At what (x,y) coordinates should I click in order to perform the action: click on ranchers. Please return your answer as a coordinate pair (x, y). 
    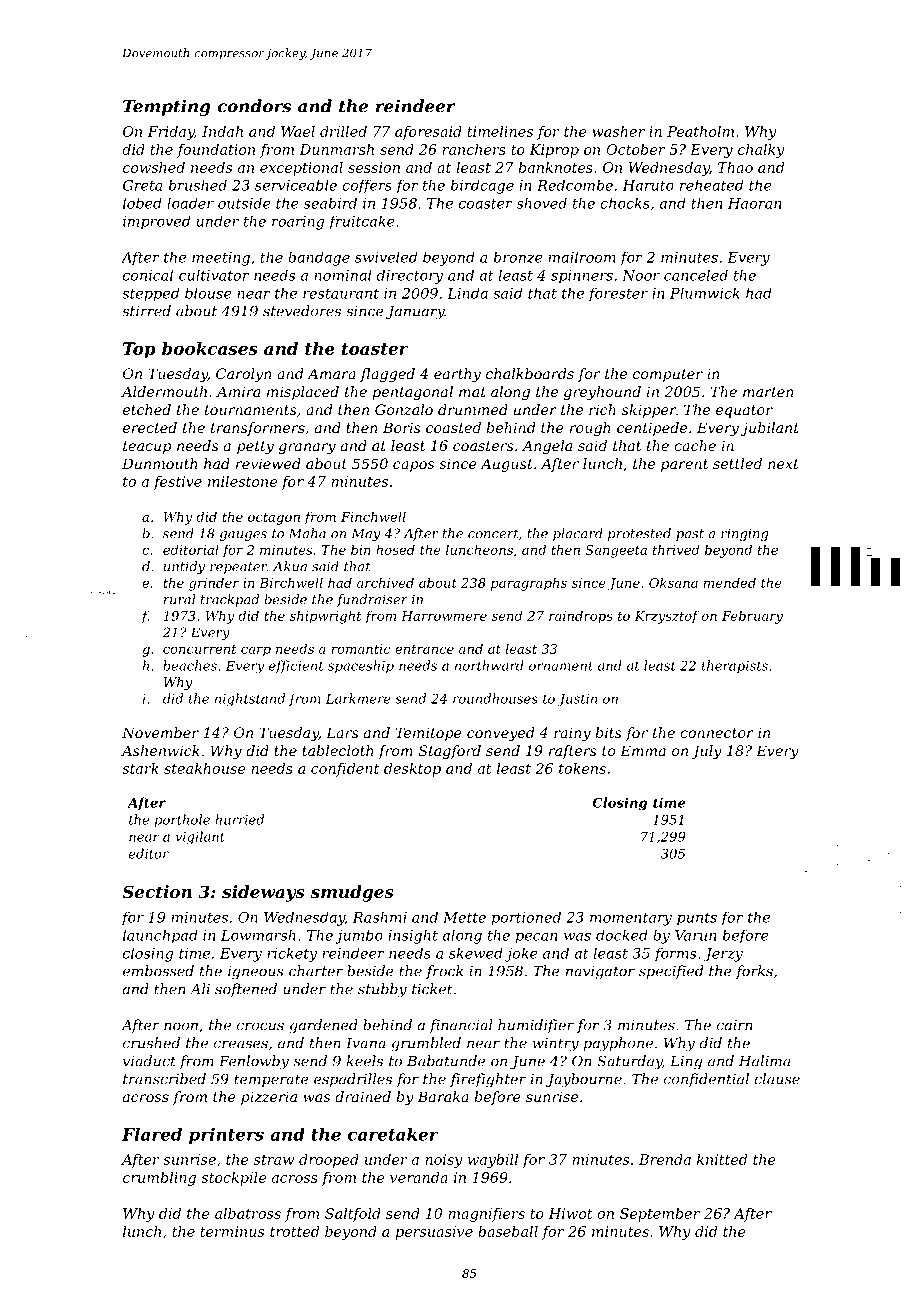
    Looking at the image, I should click on (474, 149).
